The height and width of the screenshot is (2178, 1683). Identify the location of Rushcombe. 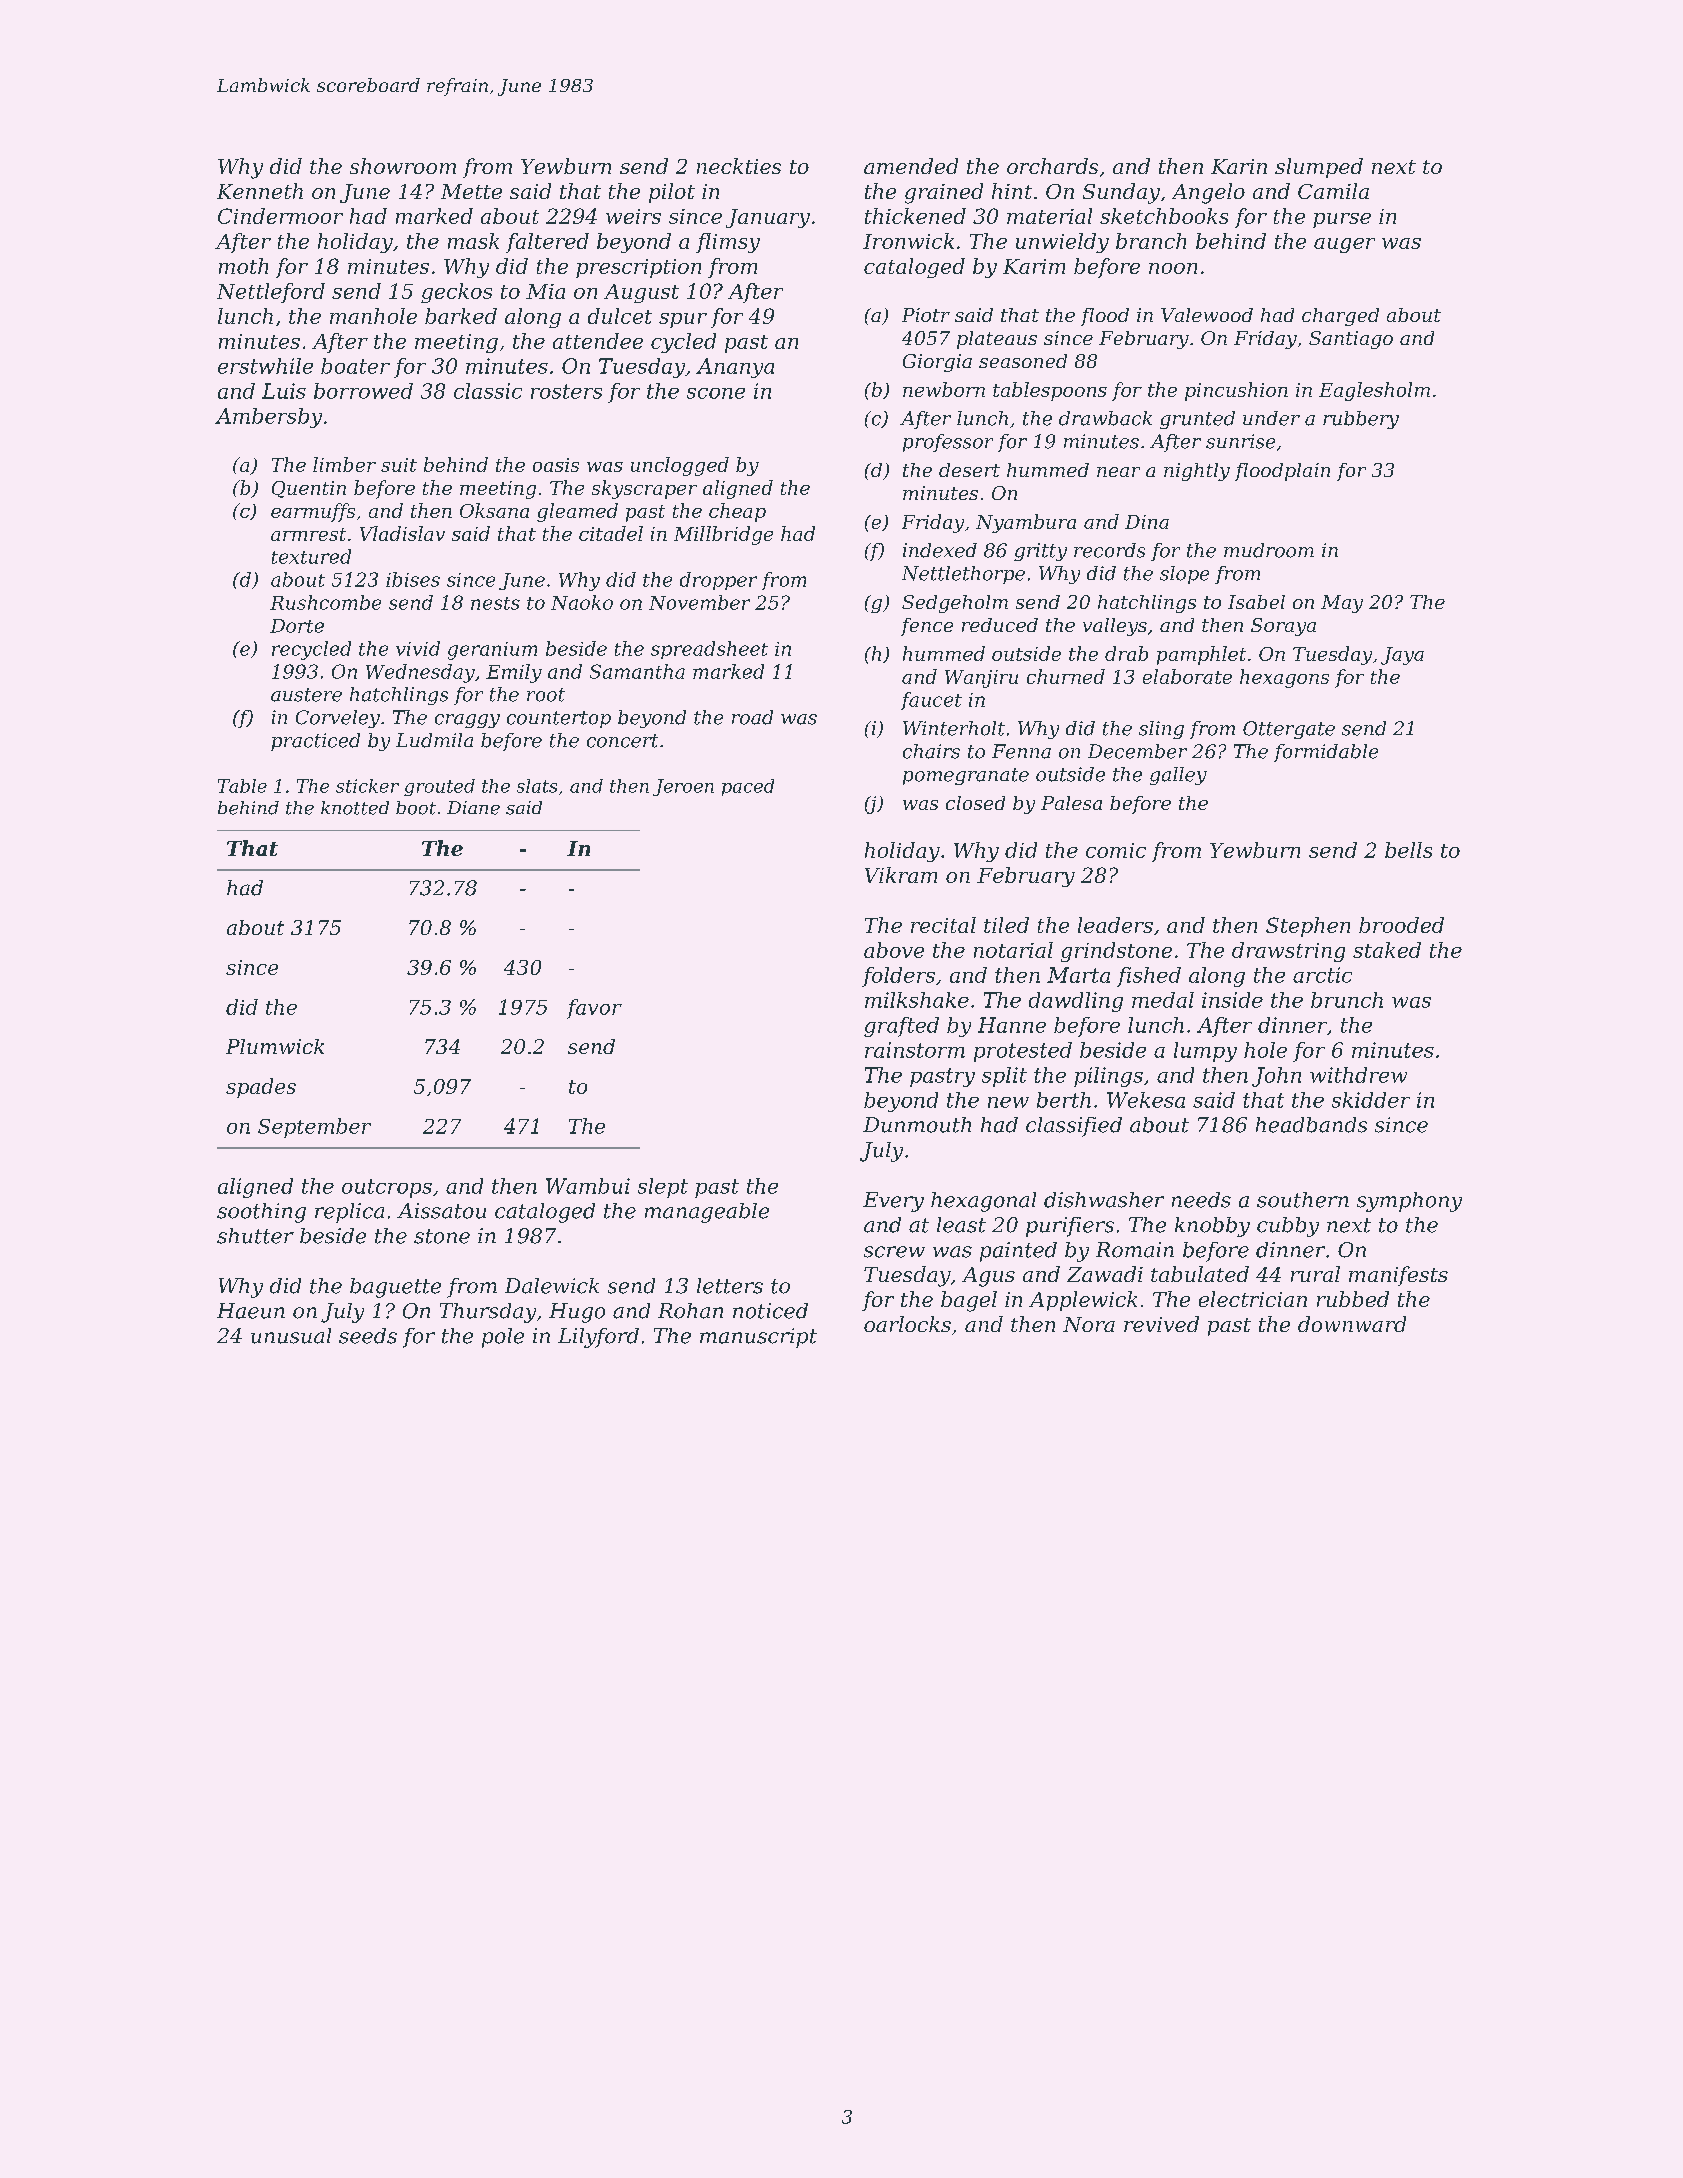
(325, 602).
